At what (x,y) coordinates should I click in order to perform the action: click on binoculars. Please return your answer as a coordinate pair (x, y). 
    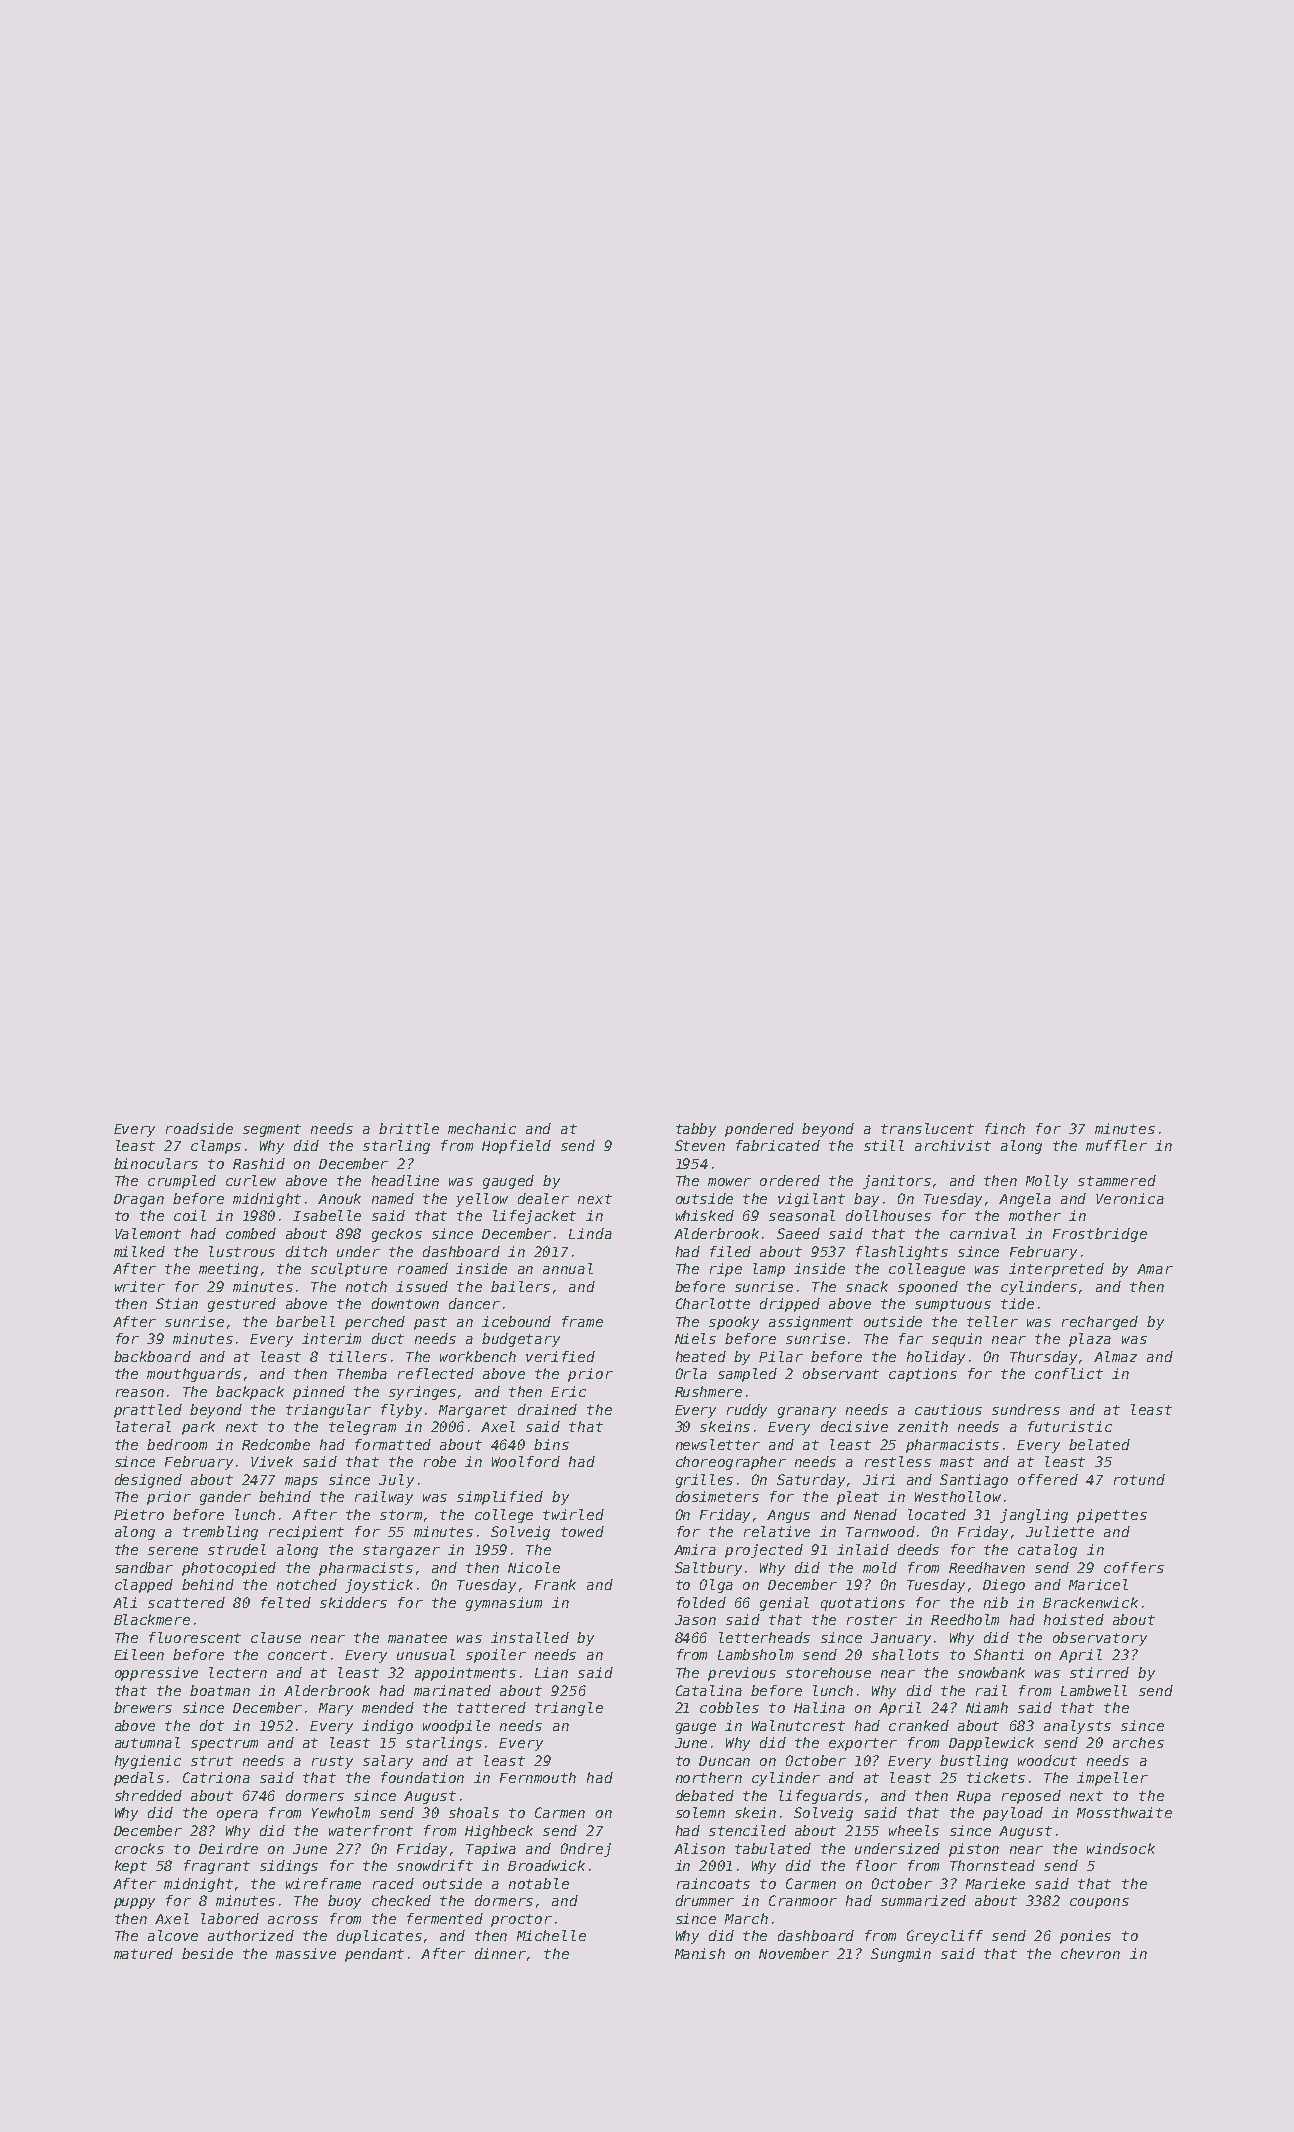
    Looking at the image, I should click on (156, 1163).
